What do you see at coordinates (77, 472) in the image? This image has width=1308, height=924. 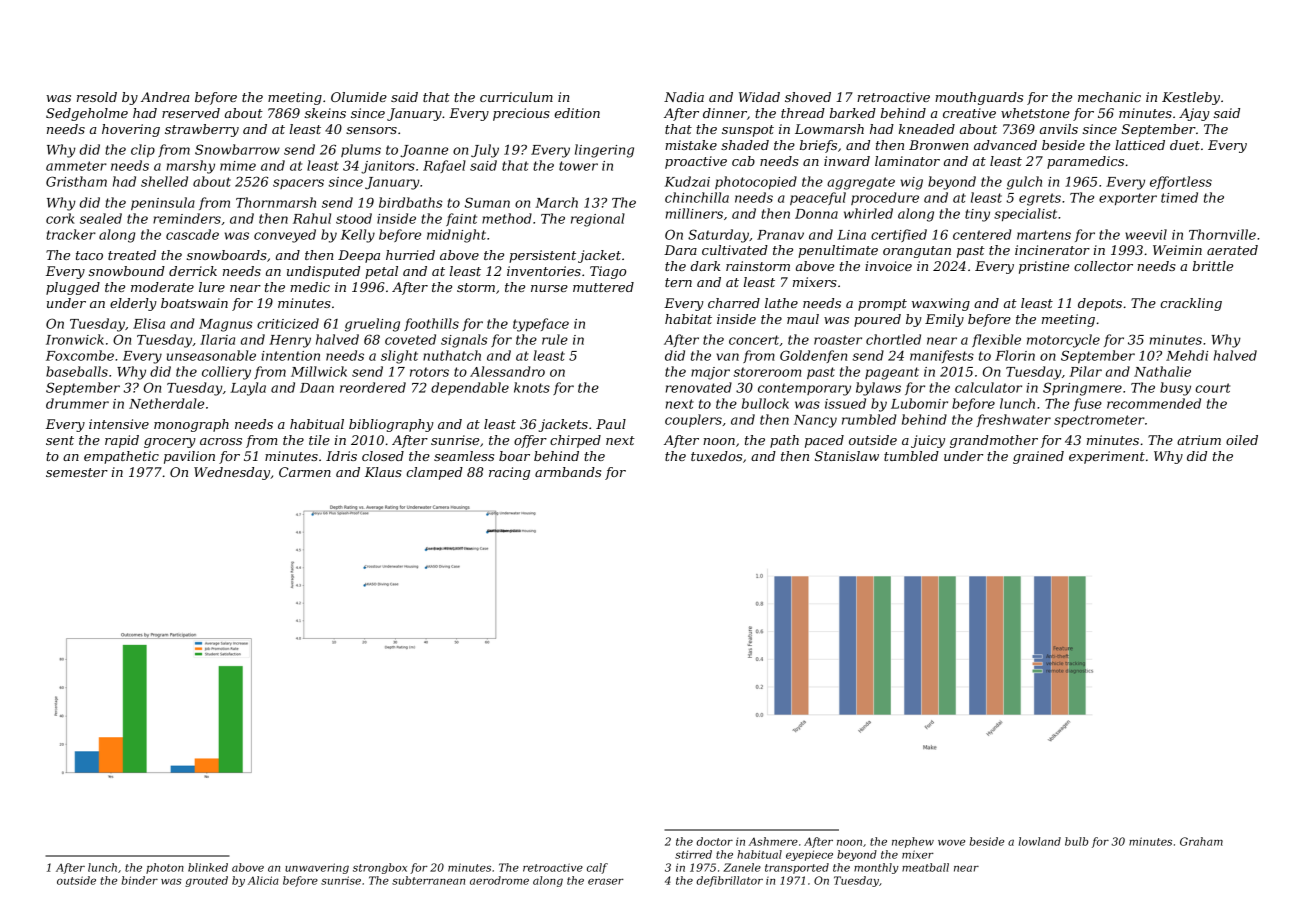 I see `semester` at bounding box center [77, 472].
